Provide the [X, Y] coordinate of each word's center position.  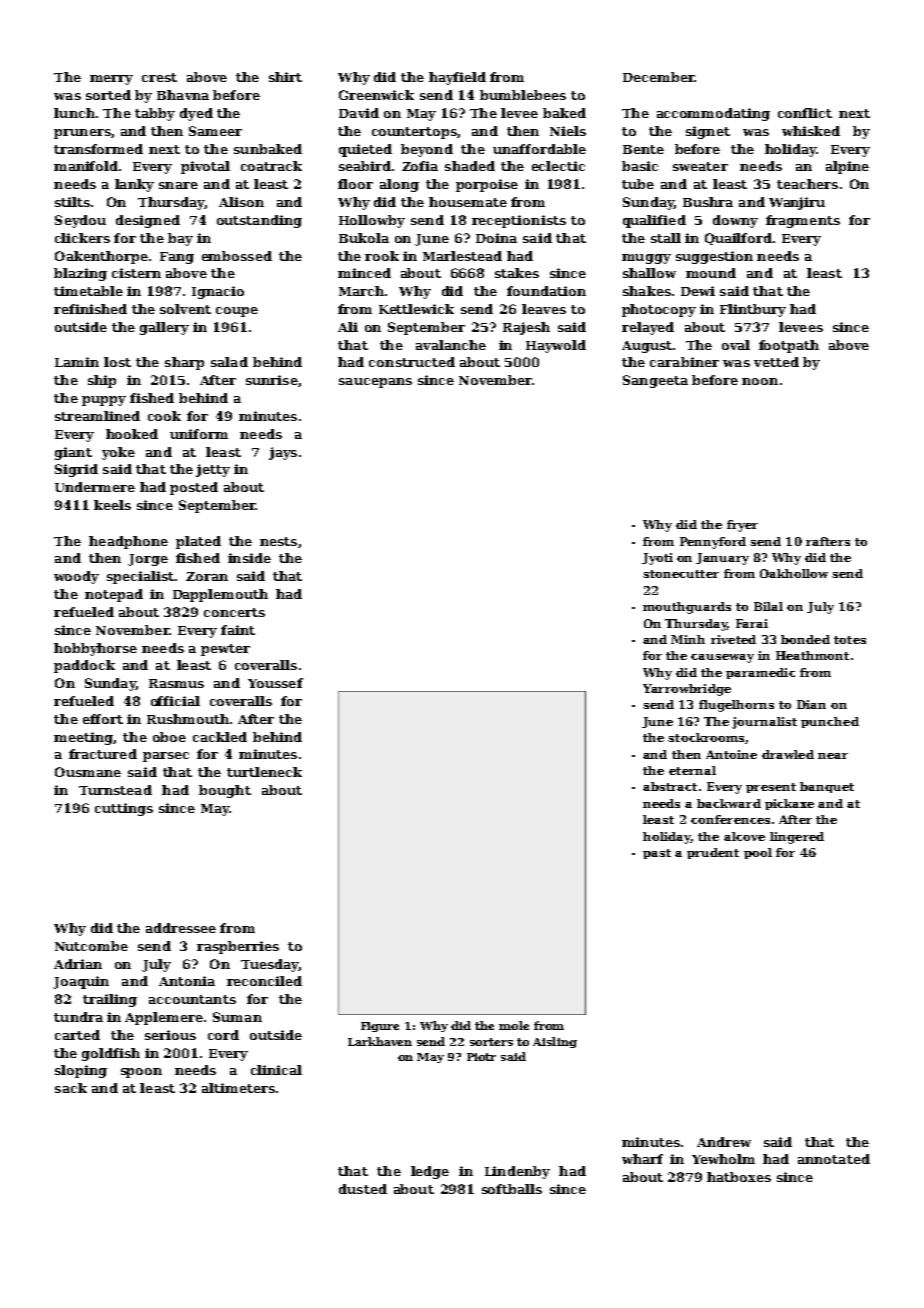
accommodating [713, 114]
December [658, 77]
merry [111, 80]
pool [758, 853]
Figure [380, 1027]
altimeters [238, 1088]
